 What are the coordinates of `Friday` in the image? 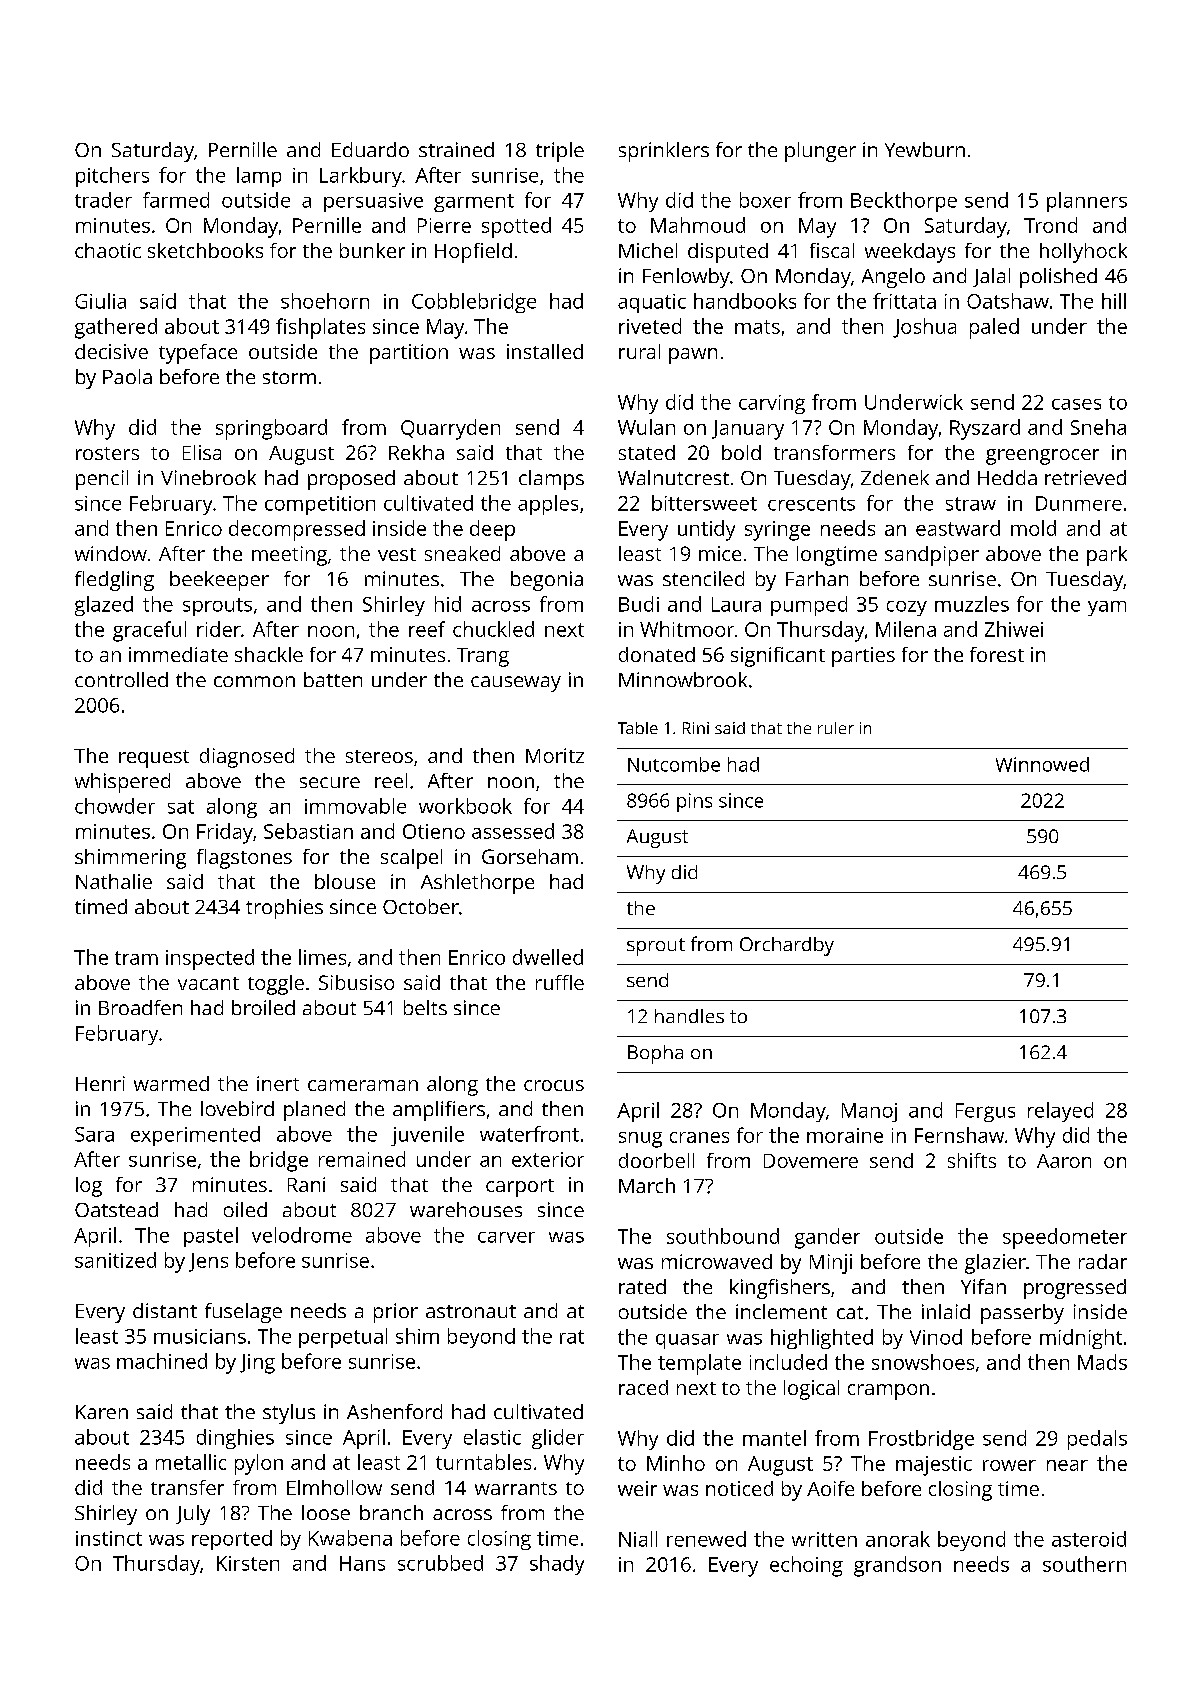 It's located at (225, 833).
